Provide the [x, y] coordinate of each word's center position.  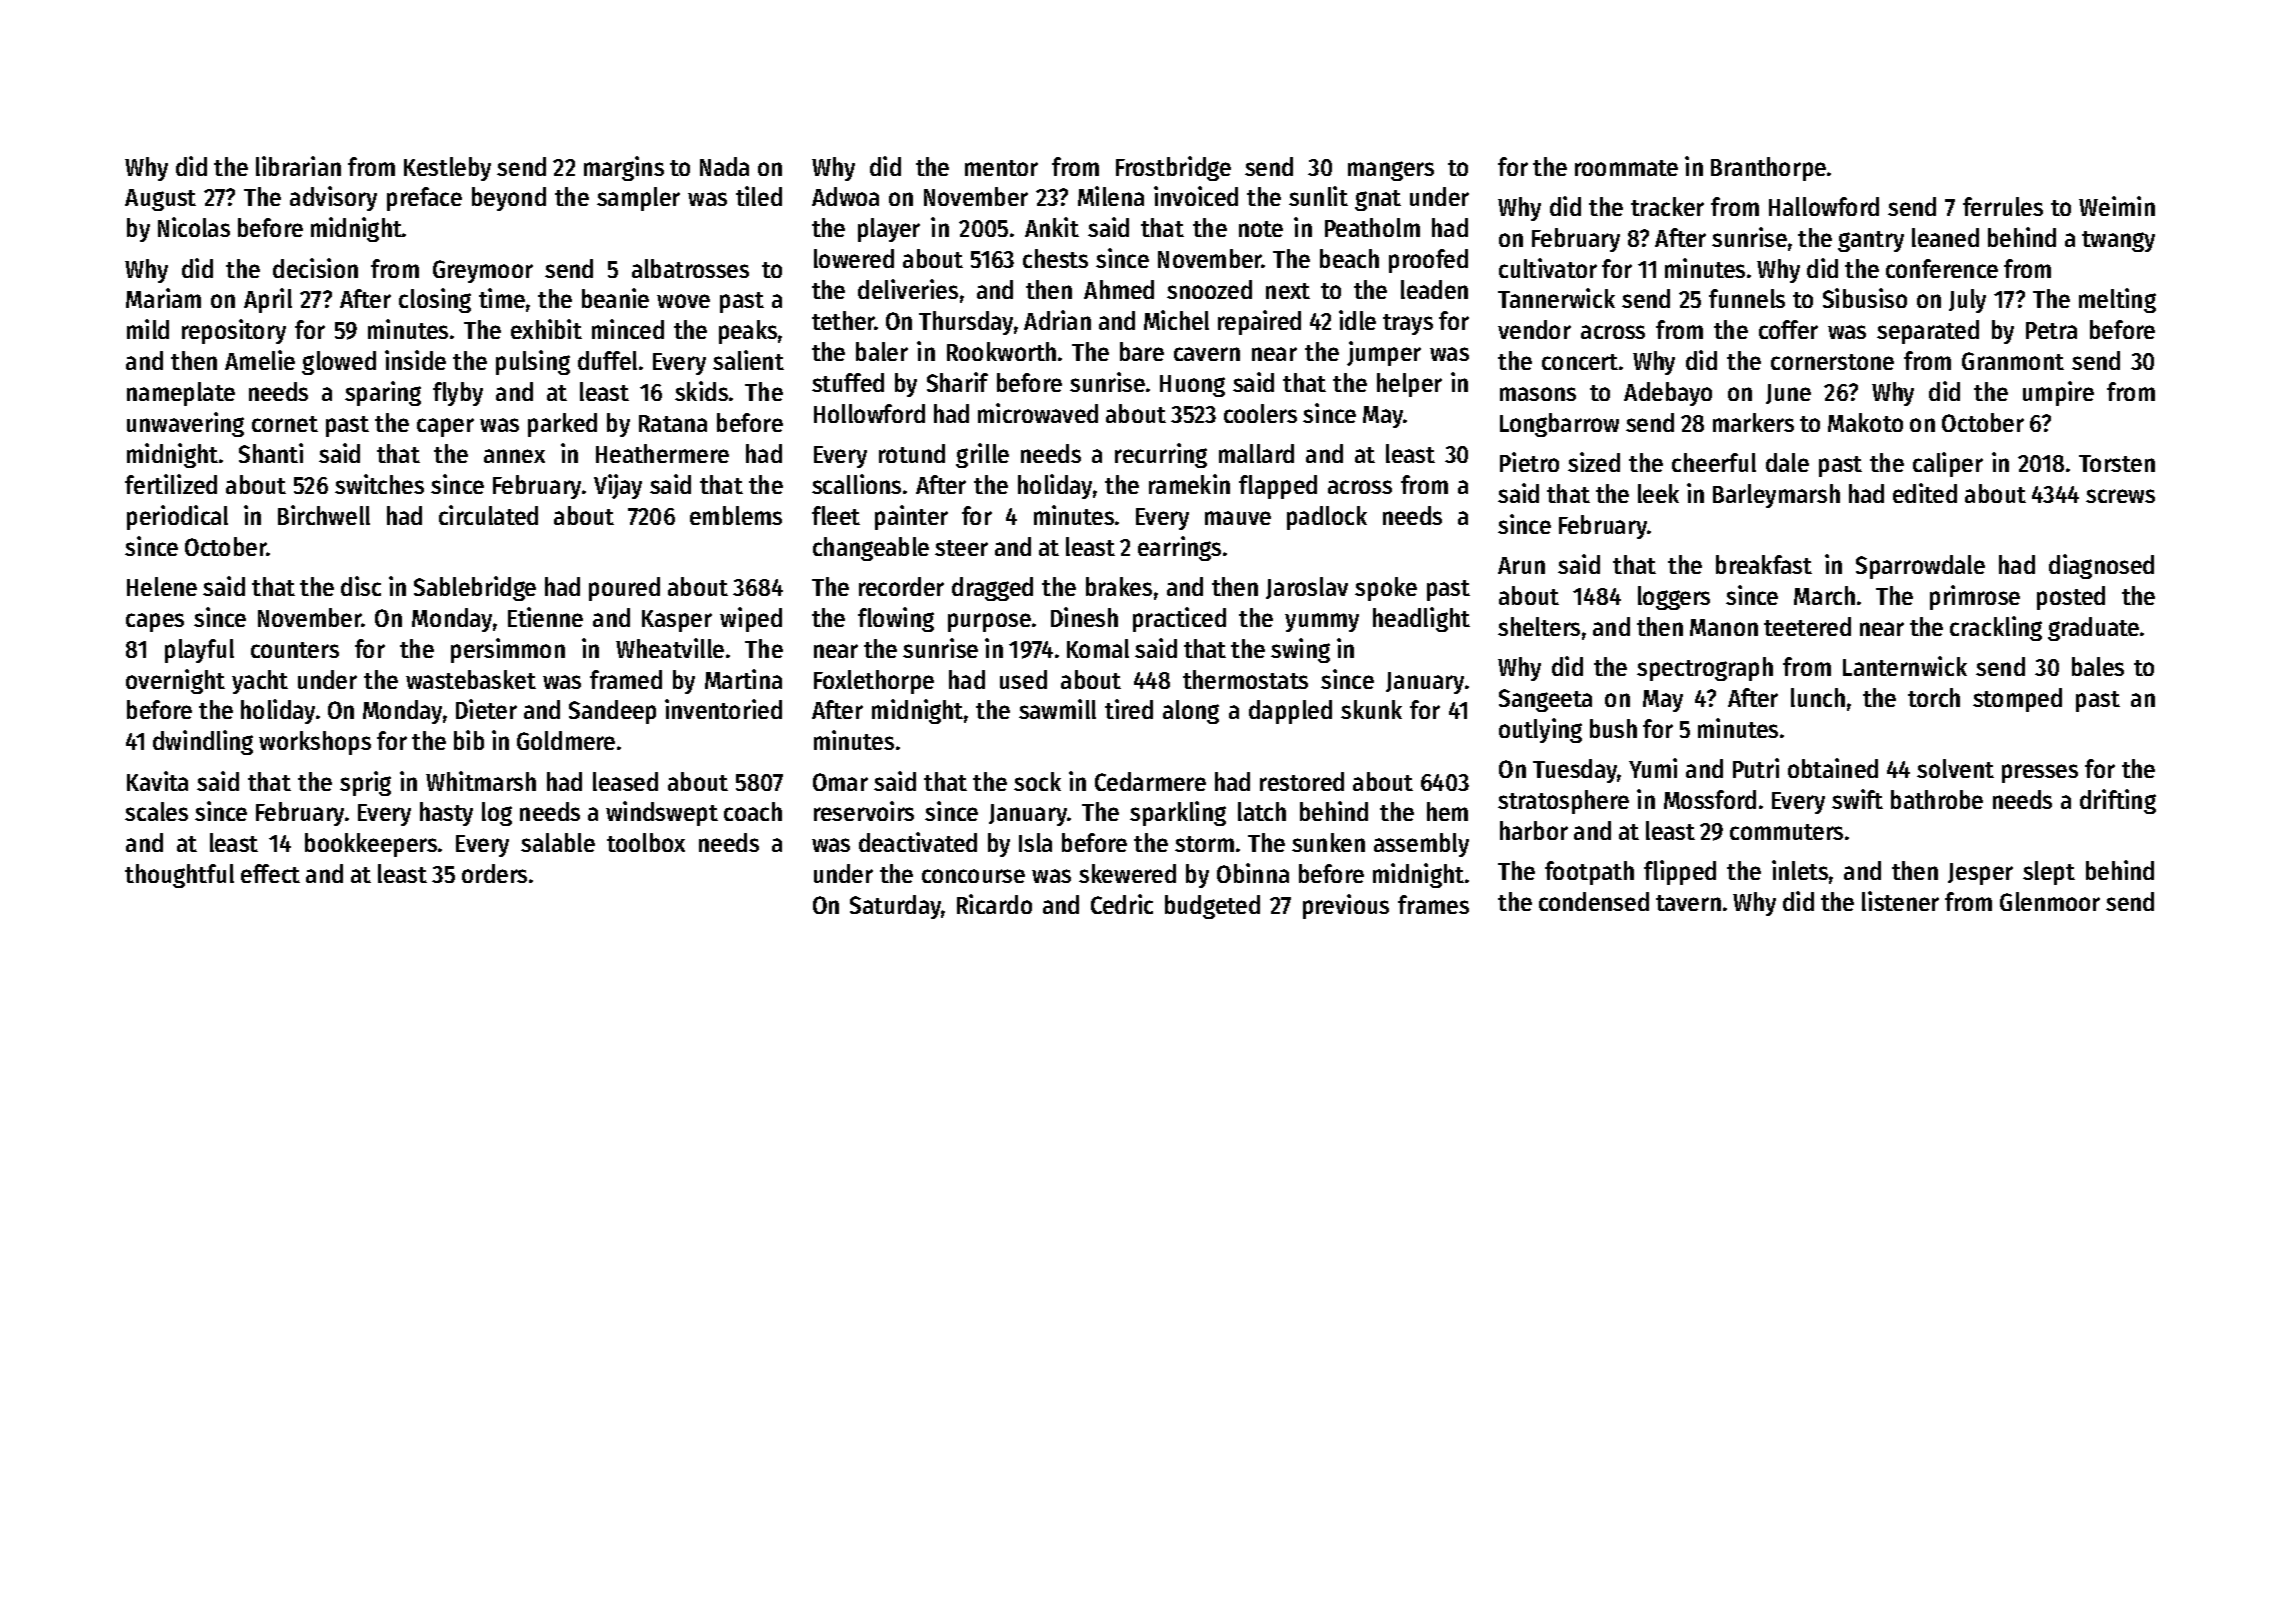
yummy [1322, 622]
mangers [1391, 171]
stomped [2017, 700]
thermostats [1245, 679]
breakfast [1764, 564]
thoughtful [179, 876]
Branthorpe [1768, 169]
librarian [298, 166]
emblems [736, 515]
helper [1409, 385]
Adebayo [1668, 394]
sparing [383, 393]
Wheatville [670, 648]
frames [1433, 904]
